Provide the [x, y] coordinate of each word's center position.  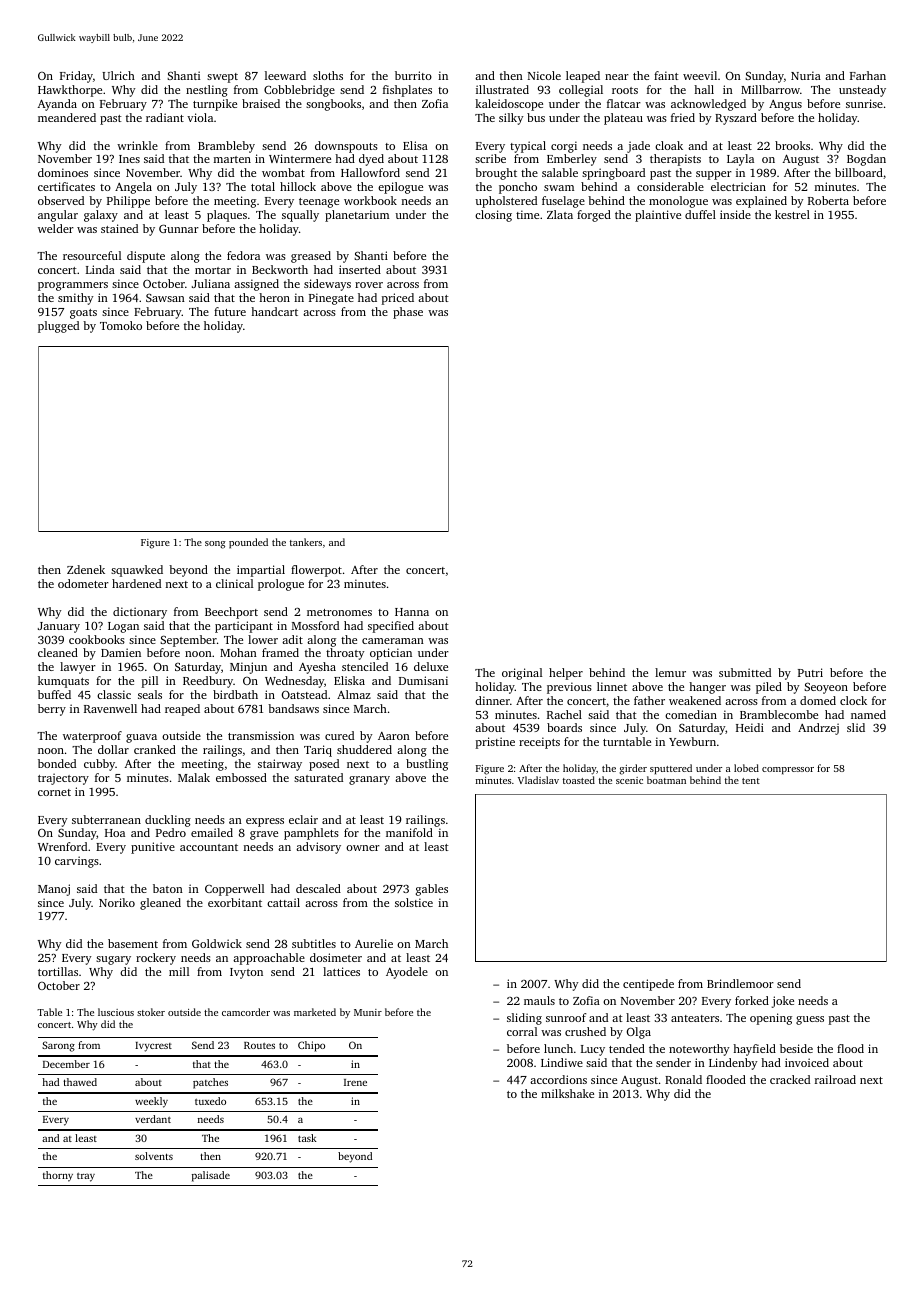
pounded [248, 543]
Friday [76, 77]
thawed [80, 1082]
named [868, 714]
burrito [413, 75]
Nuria [806, 75]
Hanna [412, 612]
